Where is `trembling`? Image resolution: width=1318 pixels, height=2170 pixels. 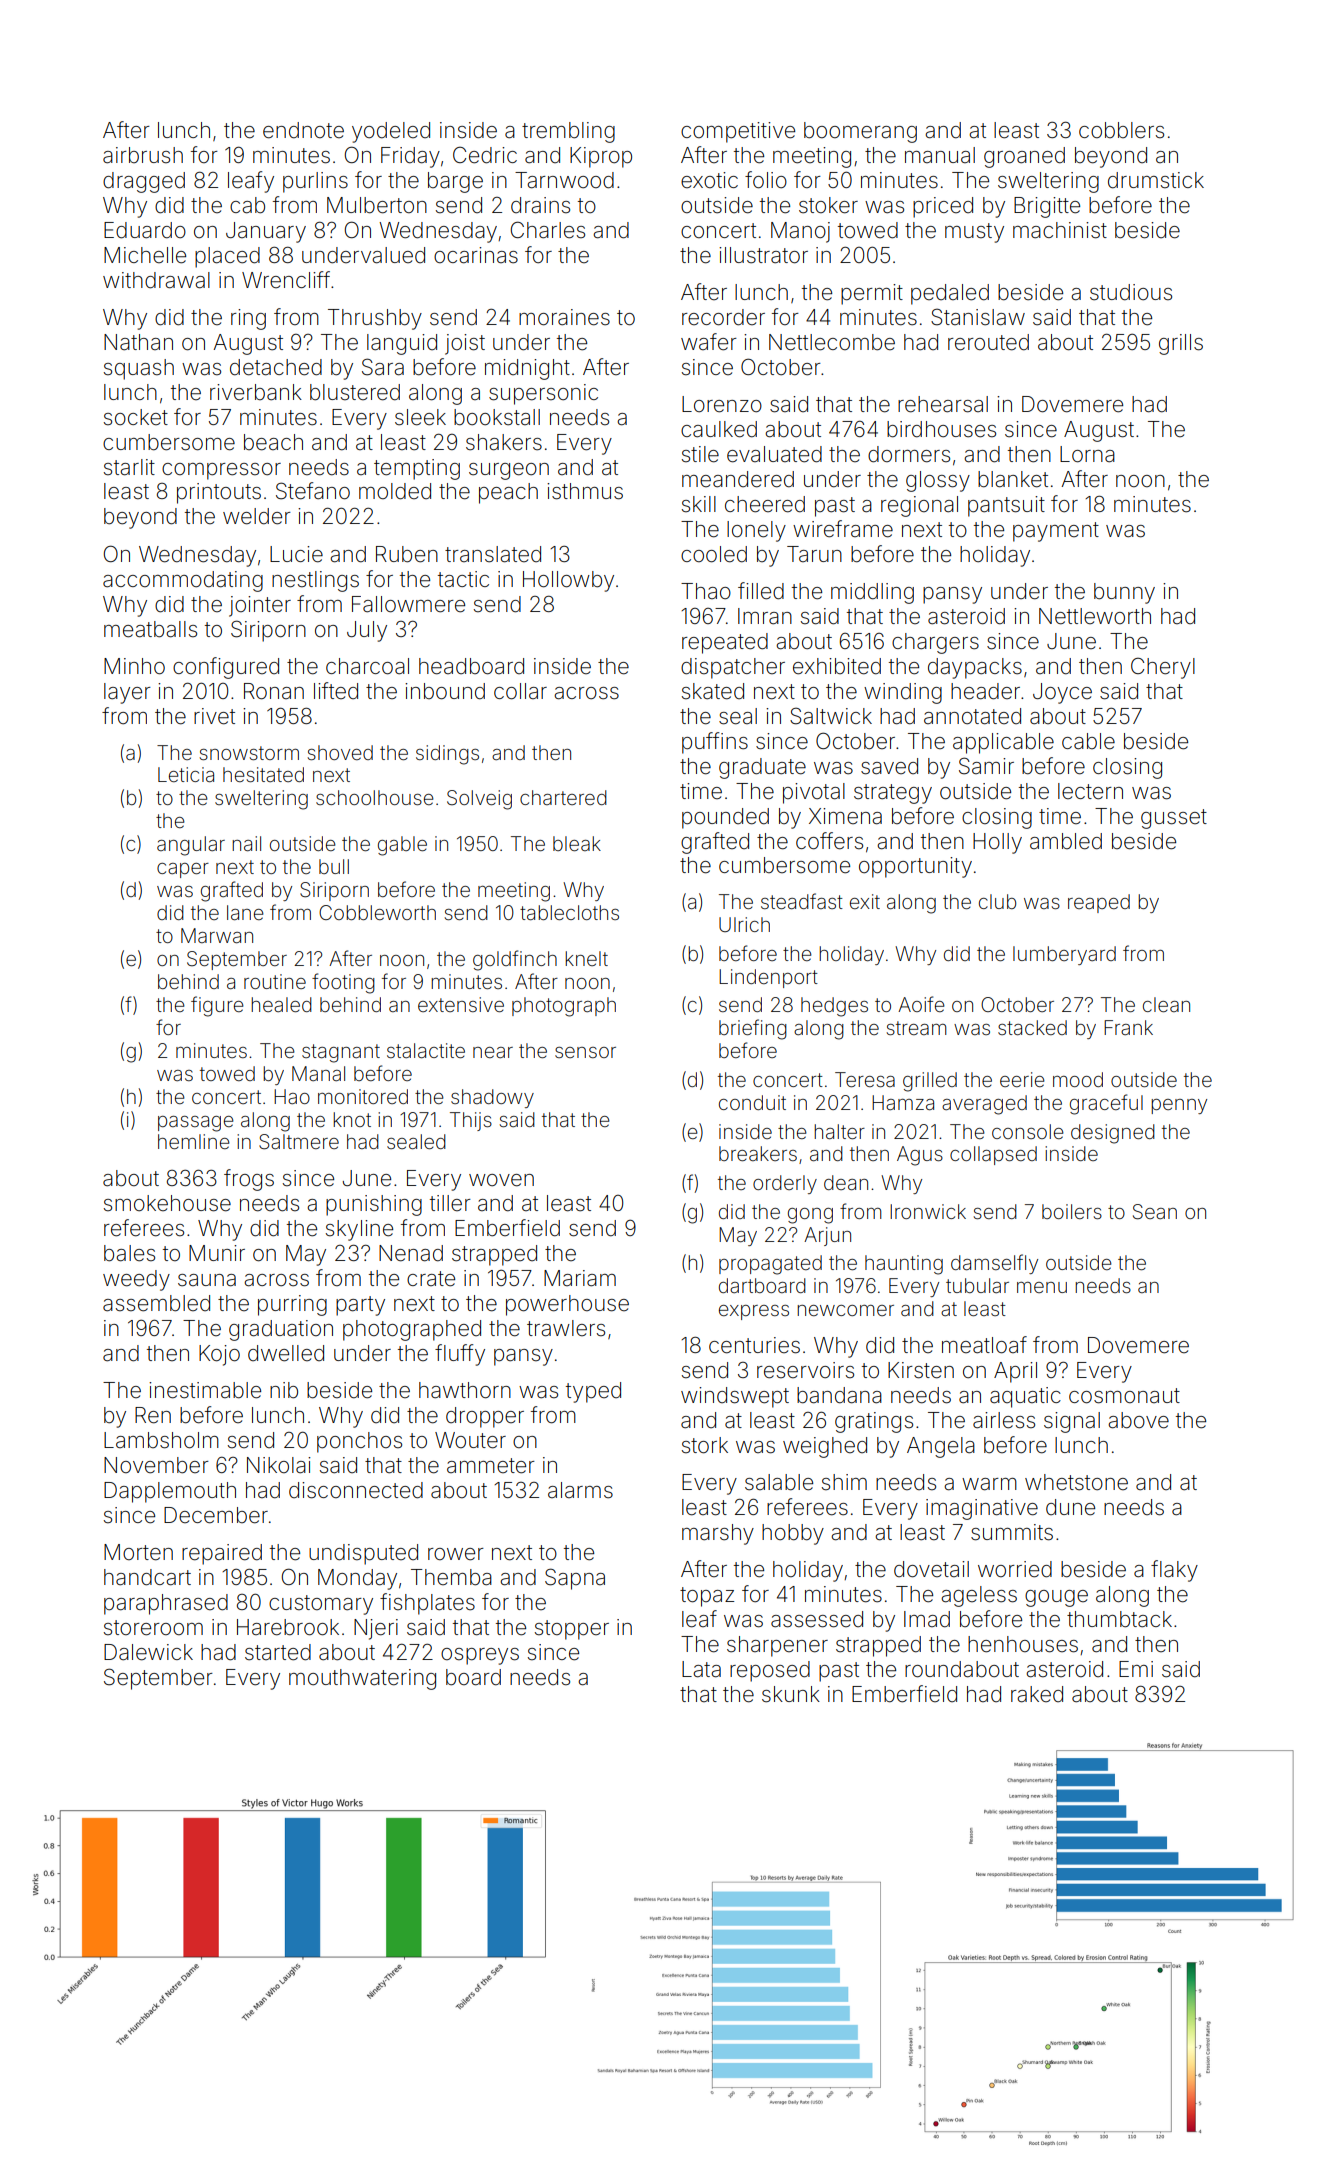 trembling is located at coordinates (568, 132).
